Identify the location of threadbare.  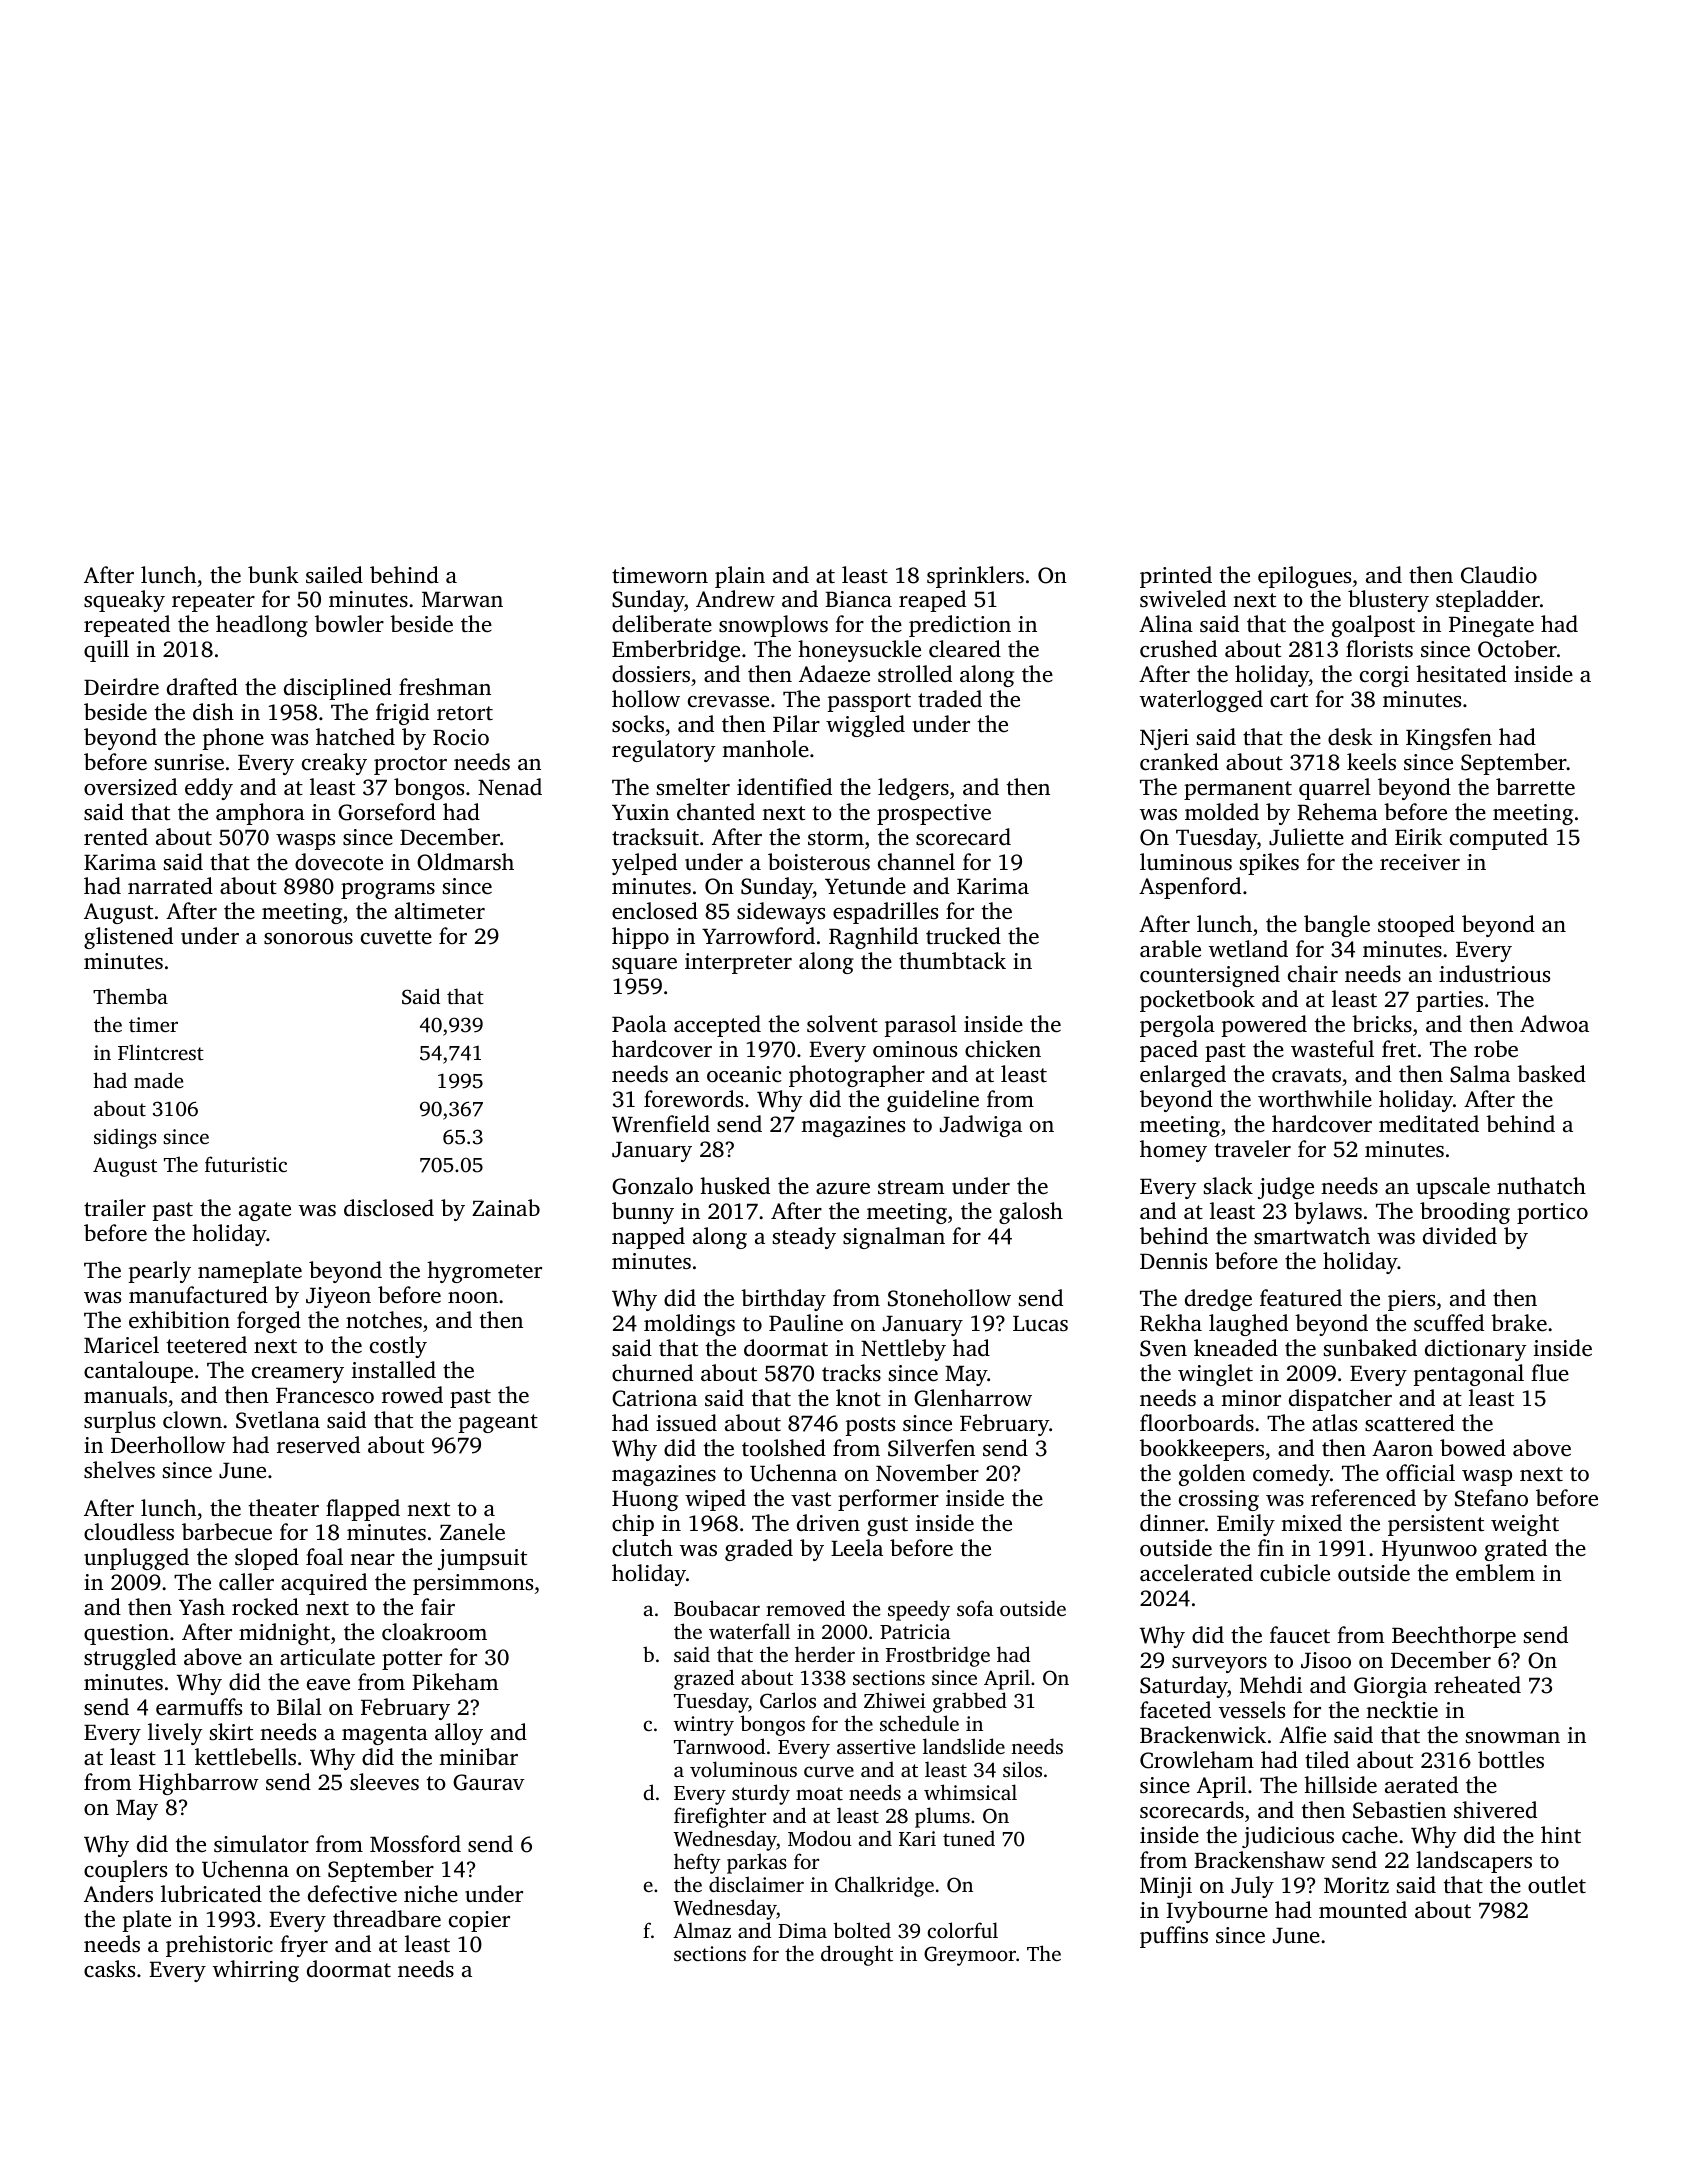
(387, 1919).
